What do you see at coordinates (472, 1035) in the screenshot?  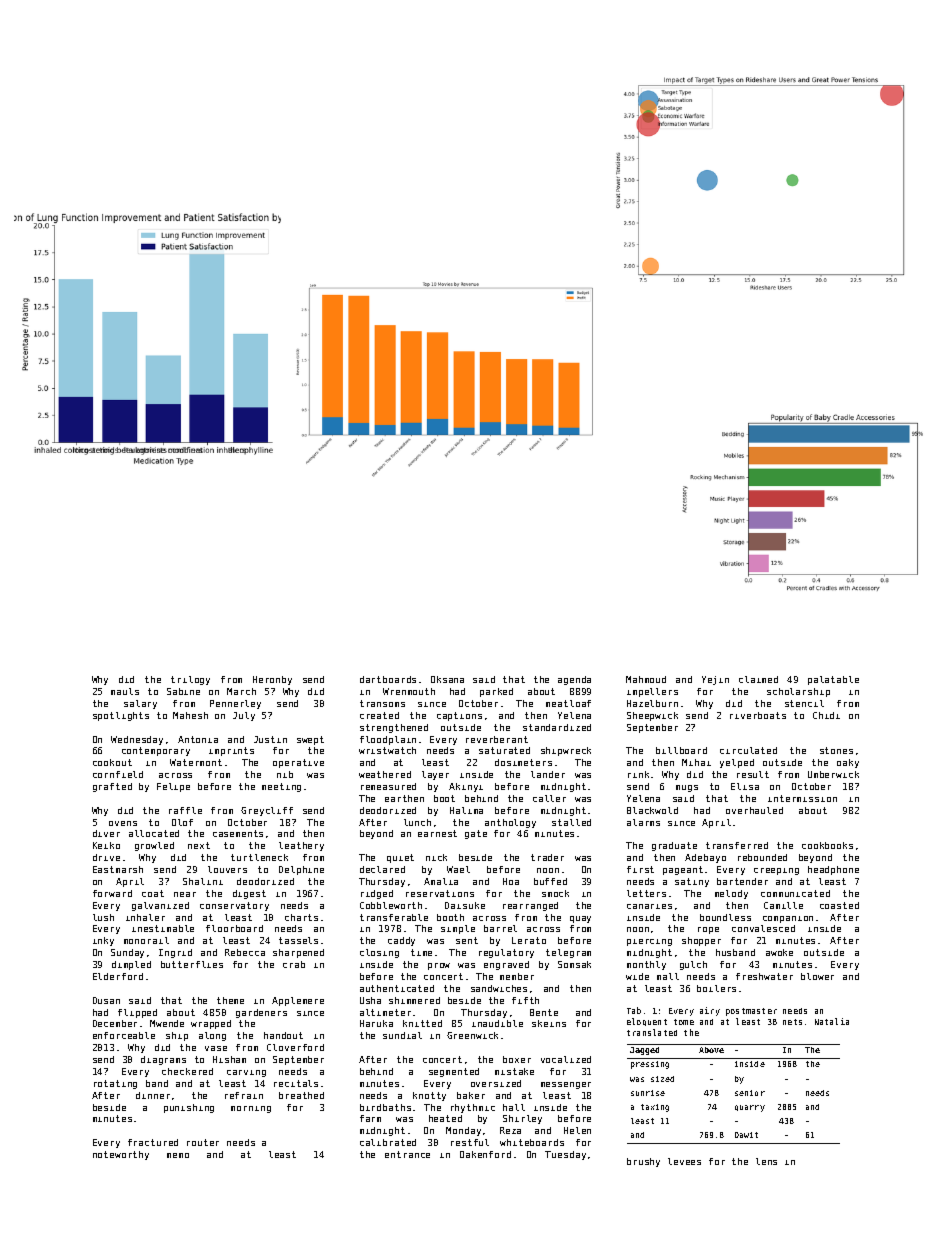 I see `Greenwick` at bounding box center [472, 1035].
